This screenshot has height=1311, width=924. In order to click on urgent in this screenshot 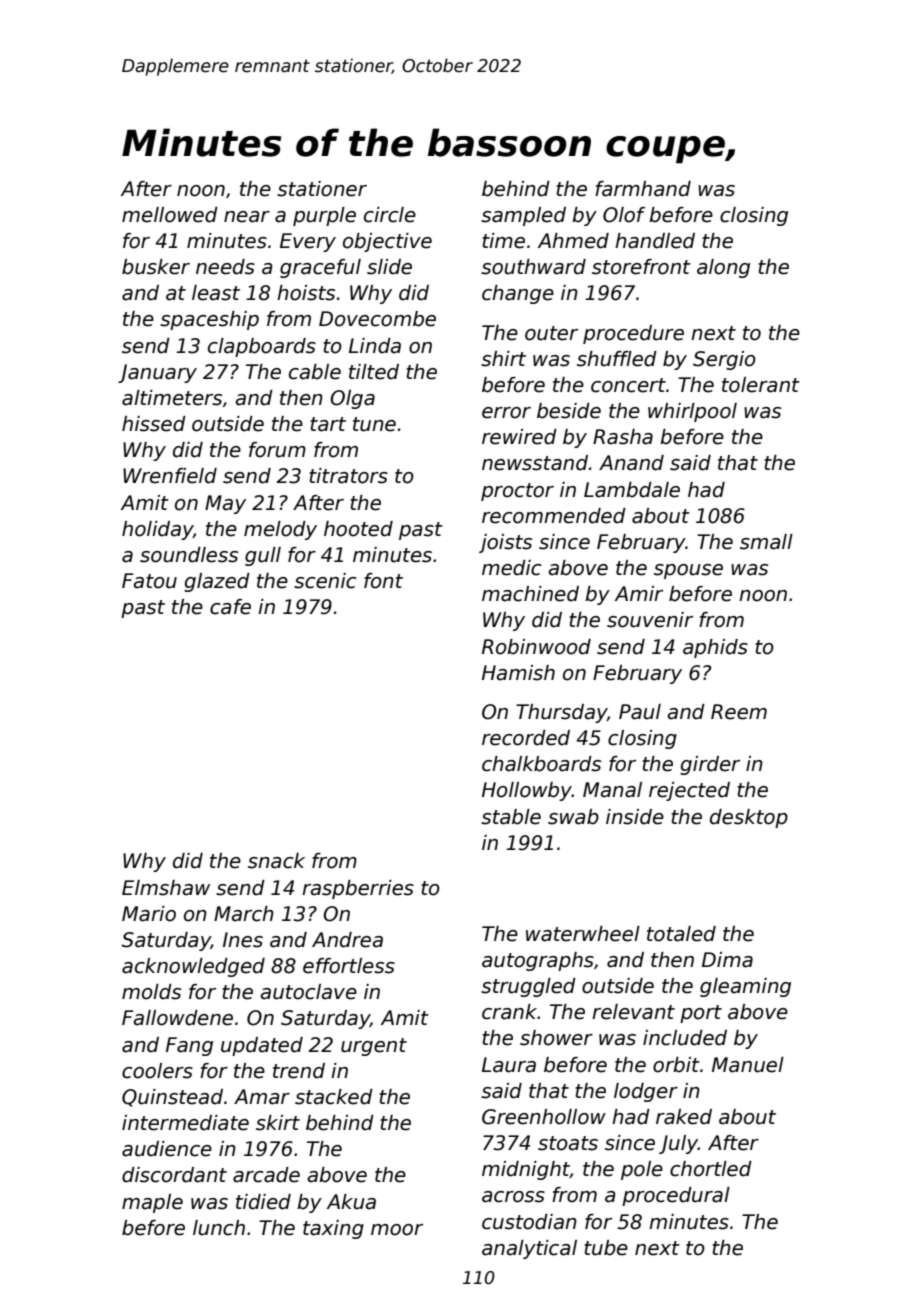, I will do `click(374, 1047)`.
